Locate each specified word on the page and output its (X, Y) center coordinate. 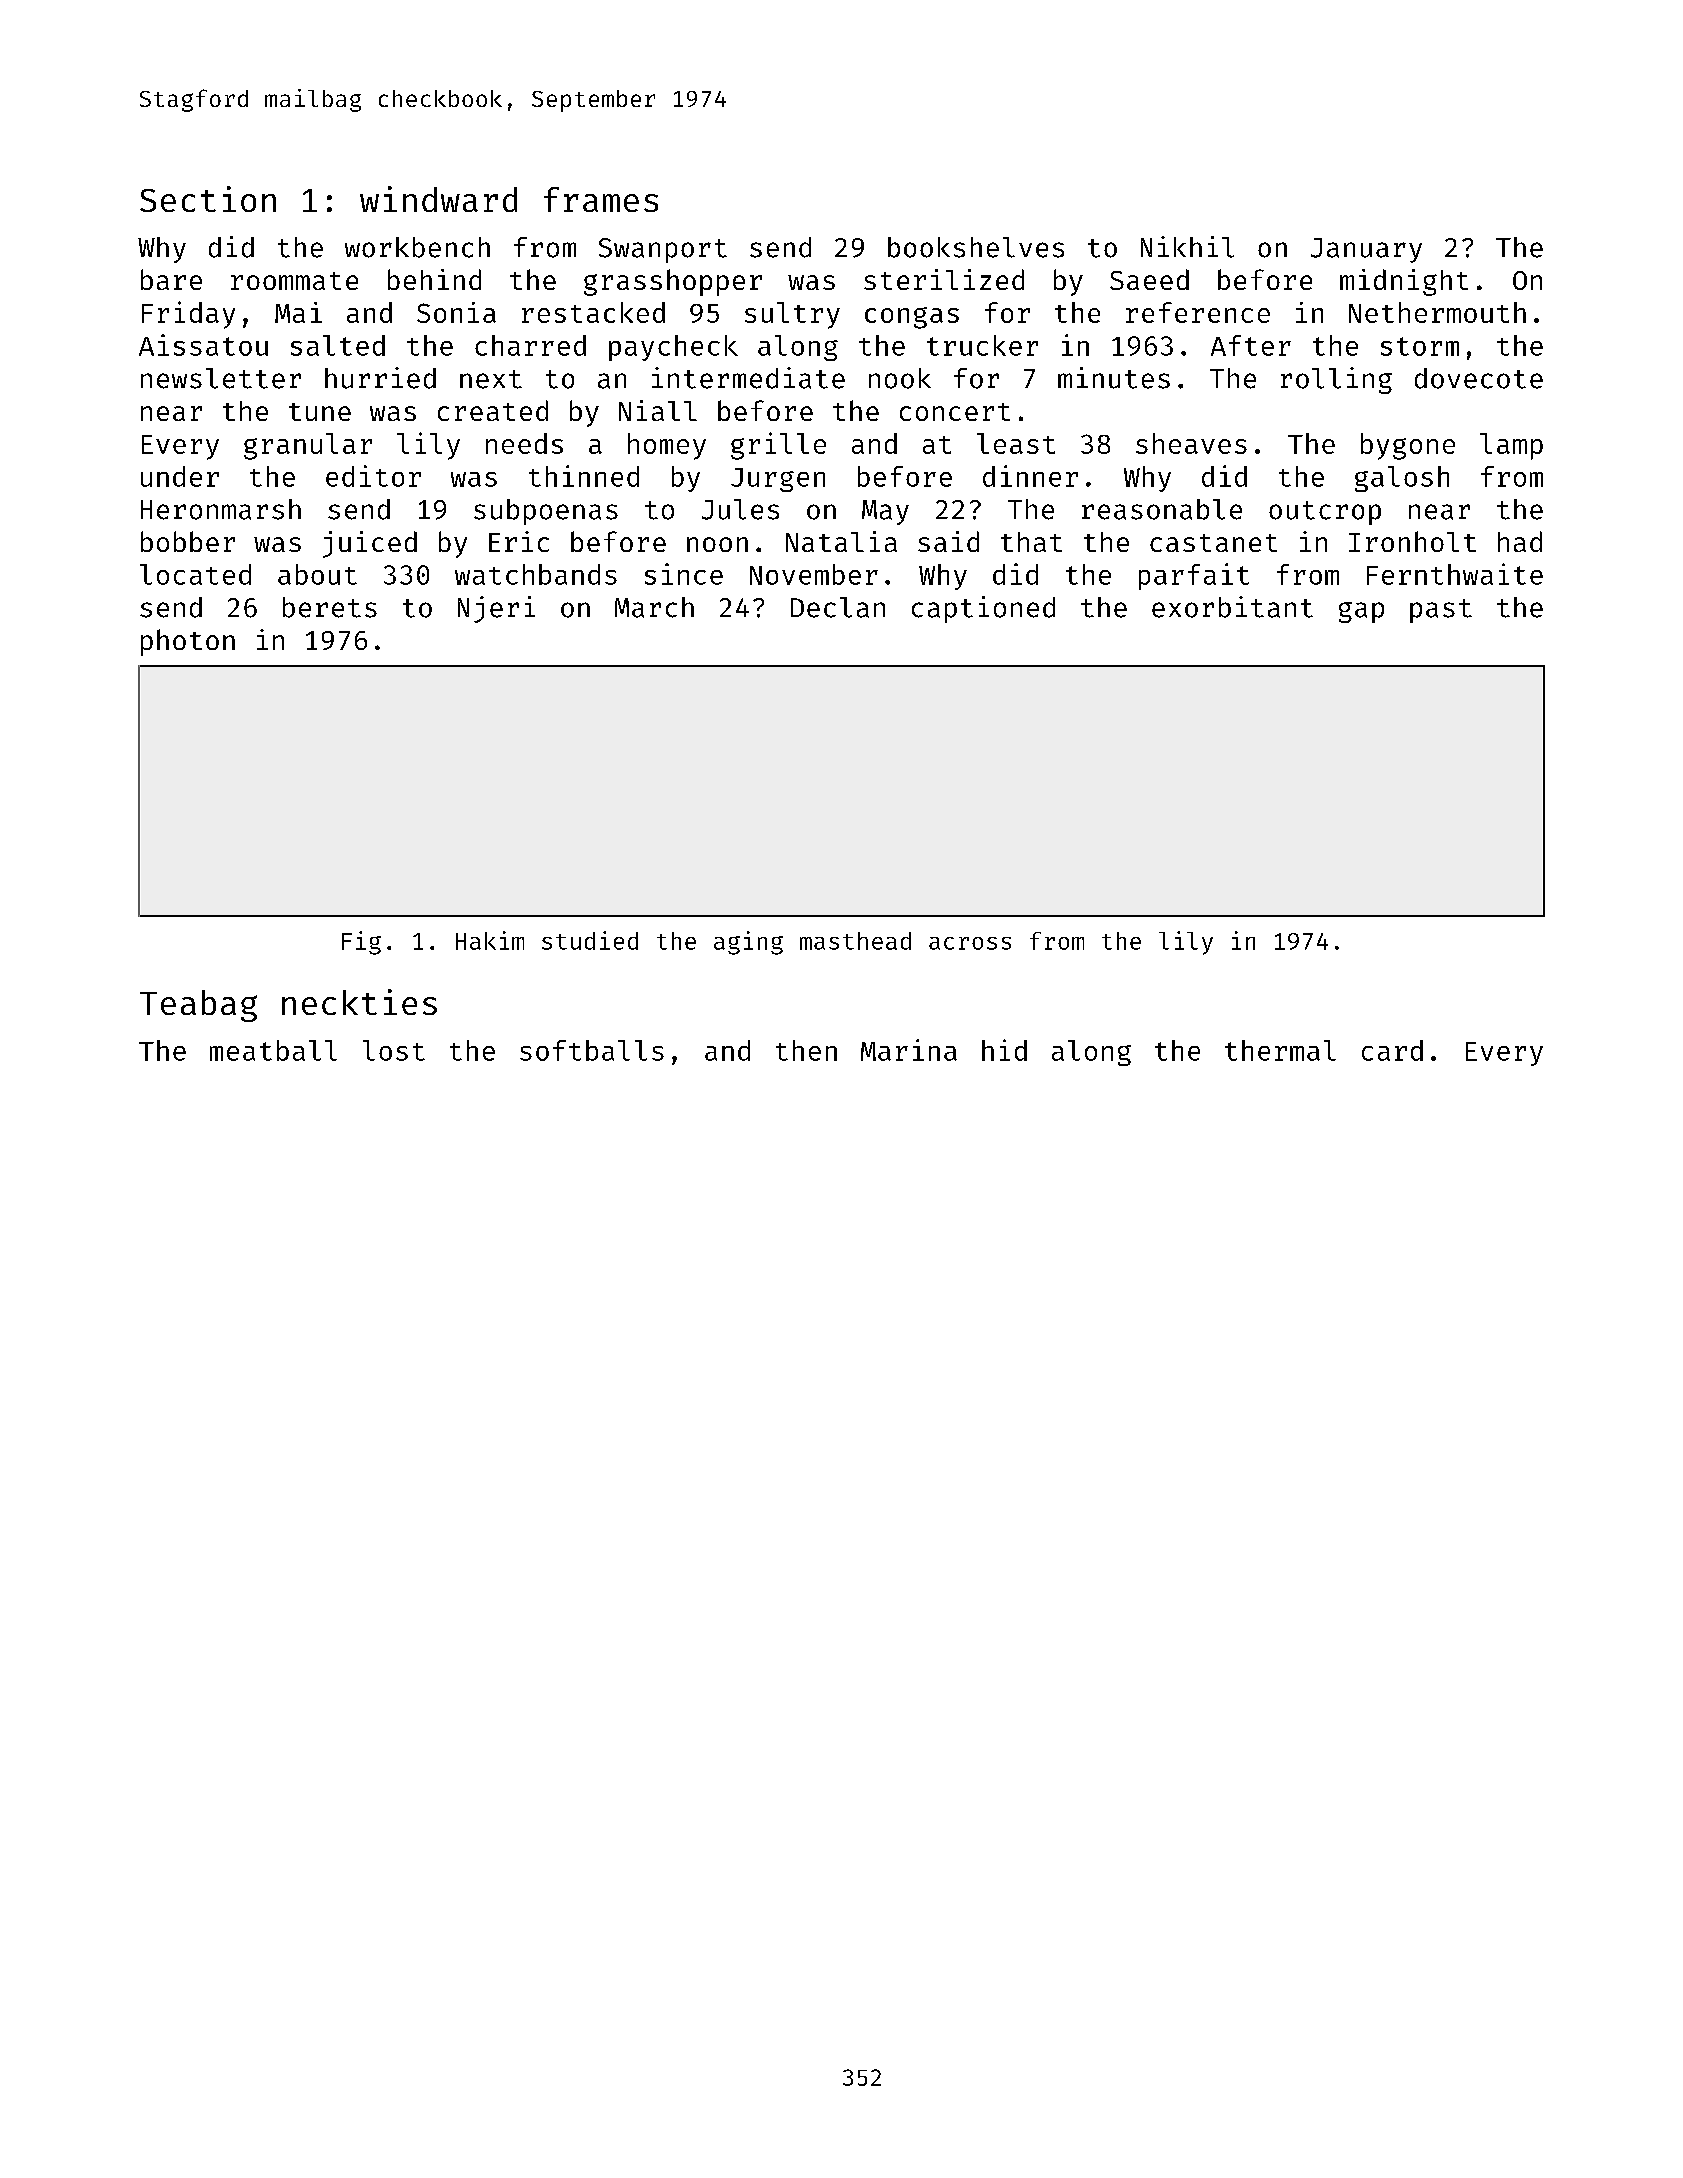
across (970, 943)
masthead (855, 941)
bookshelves (976, 247)
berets (330, 607)
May (885, 512)
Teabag (198, 1006)
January (1366, 250)
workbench (417, 247)
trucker (982, 345)
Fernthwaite (1455, 574)
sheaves (1191, 443)
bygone (1408, 446)
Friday (188, 315)
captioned (983, 609)
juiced (370, 544)
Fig (361, 943)
